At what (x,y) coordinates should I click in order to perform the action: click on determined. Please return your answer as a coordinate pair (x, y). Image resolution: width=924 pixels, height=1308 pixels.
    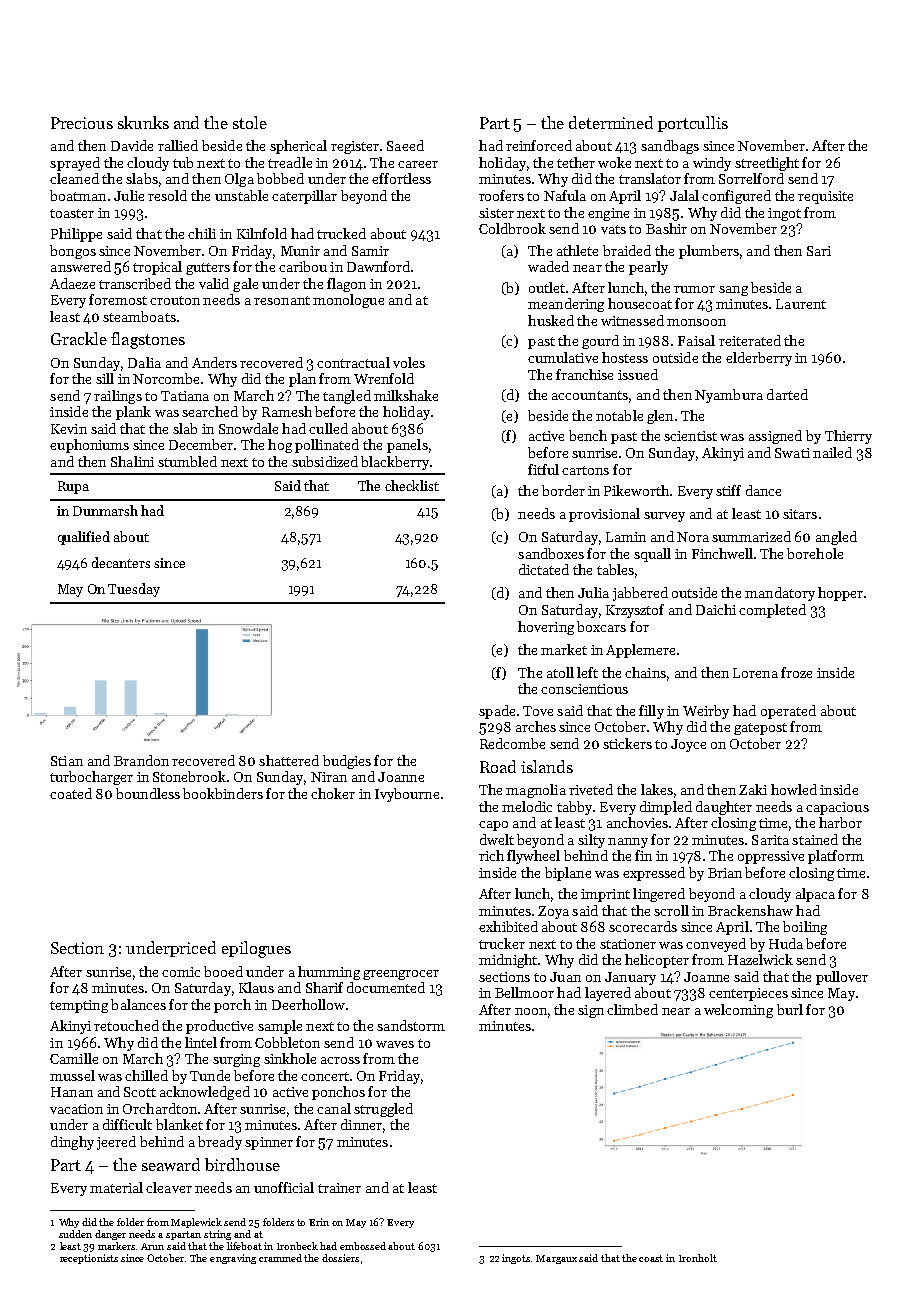
    Looking at the image, I should click on (611, 122).
